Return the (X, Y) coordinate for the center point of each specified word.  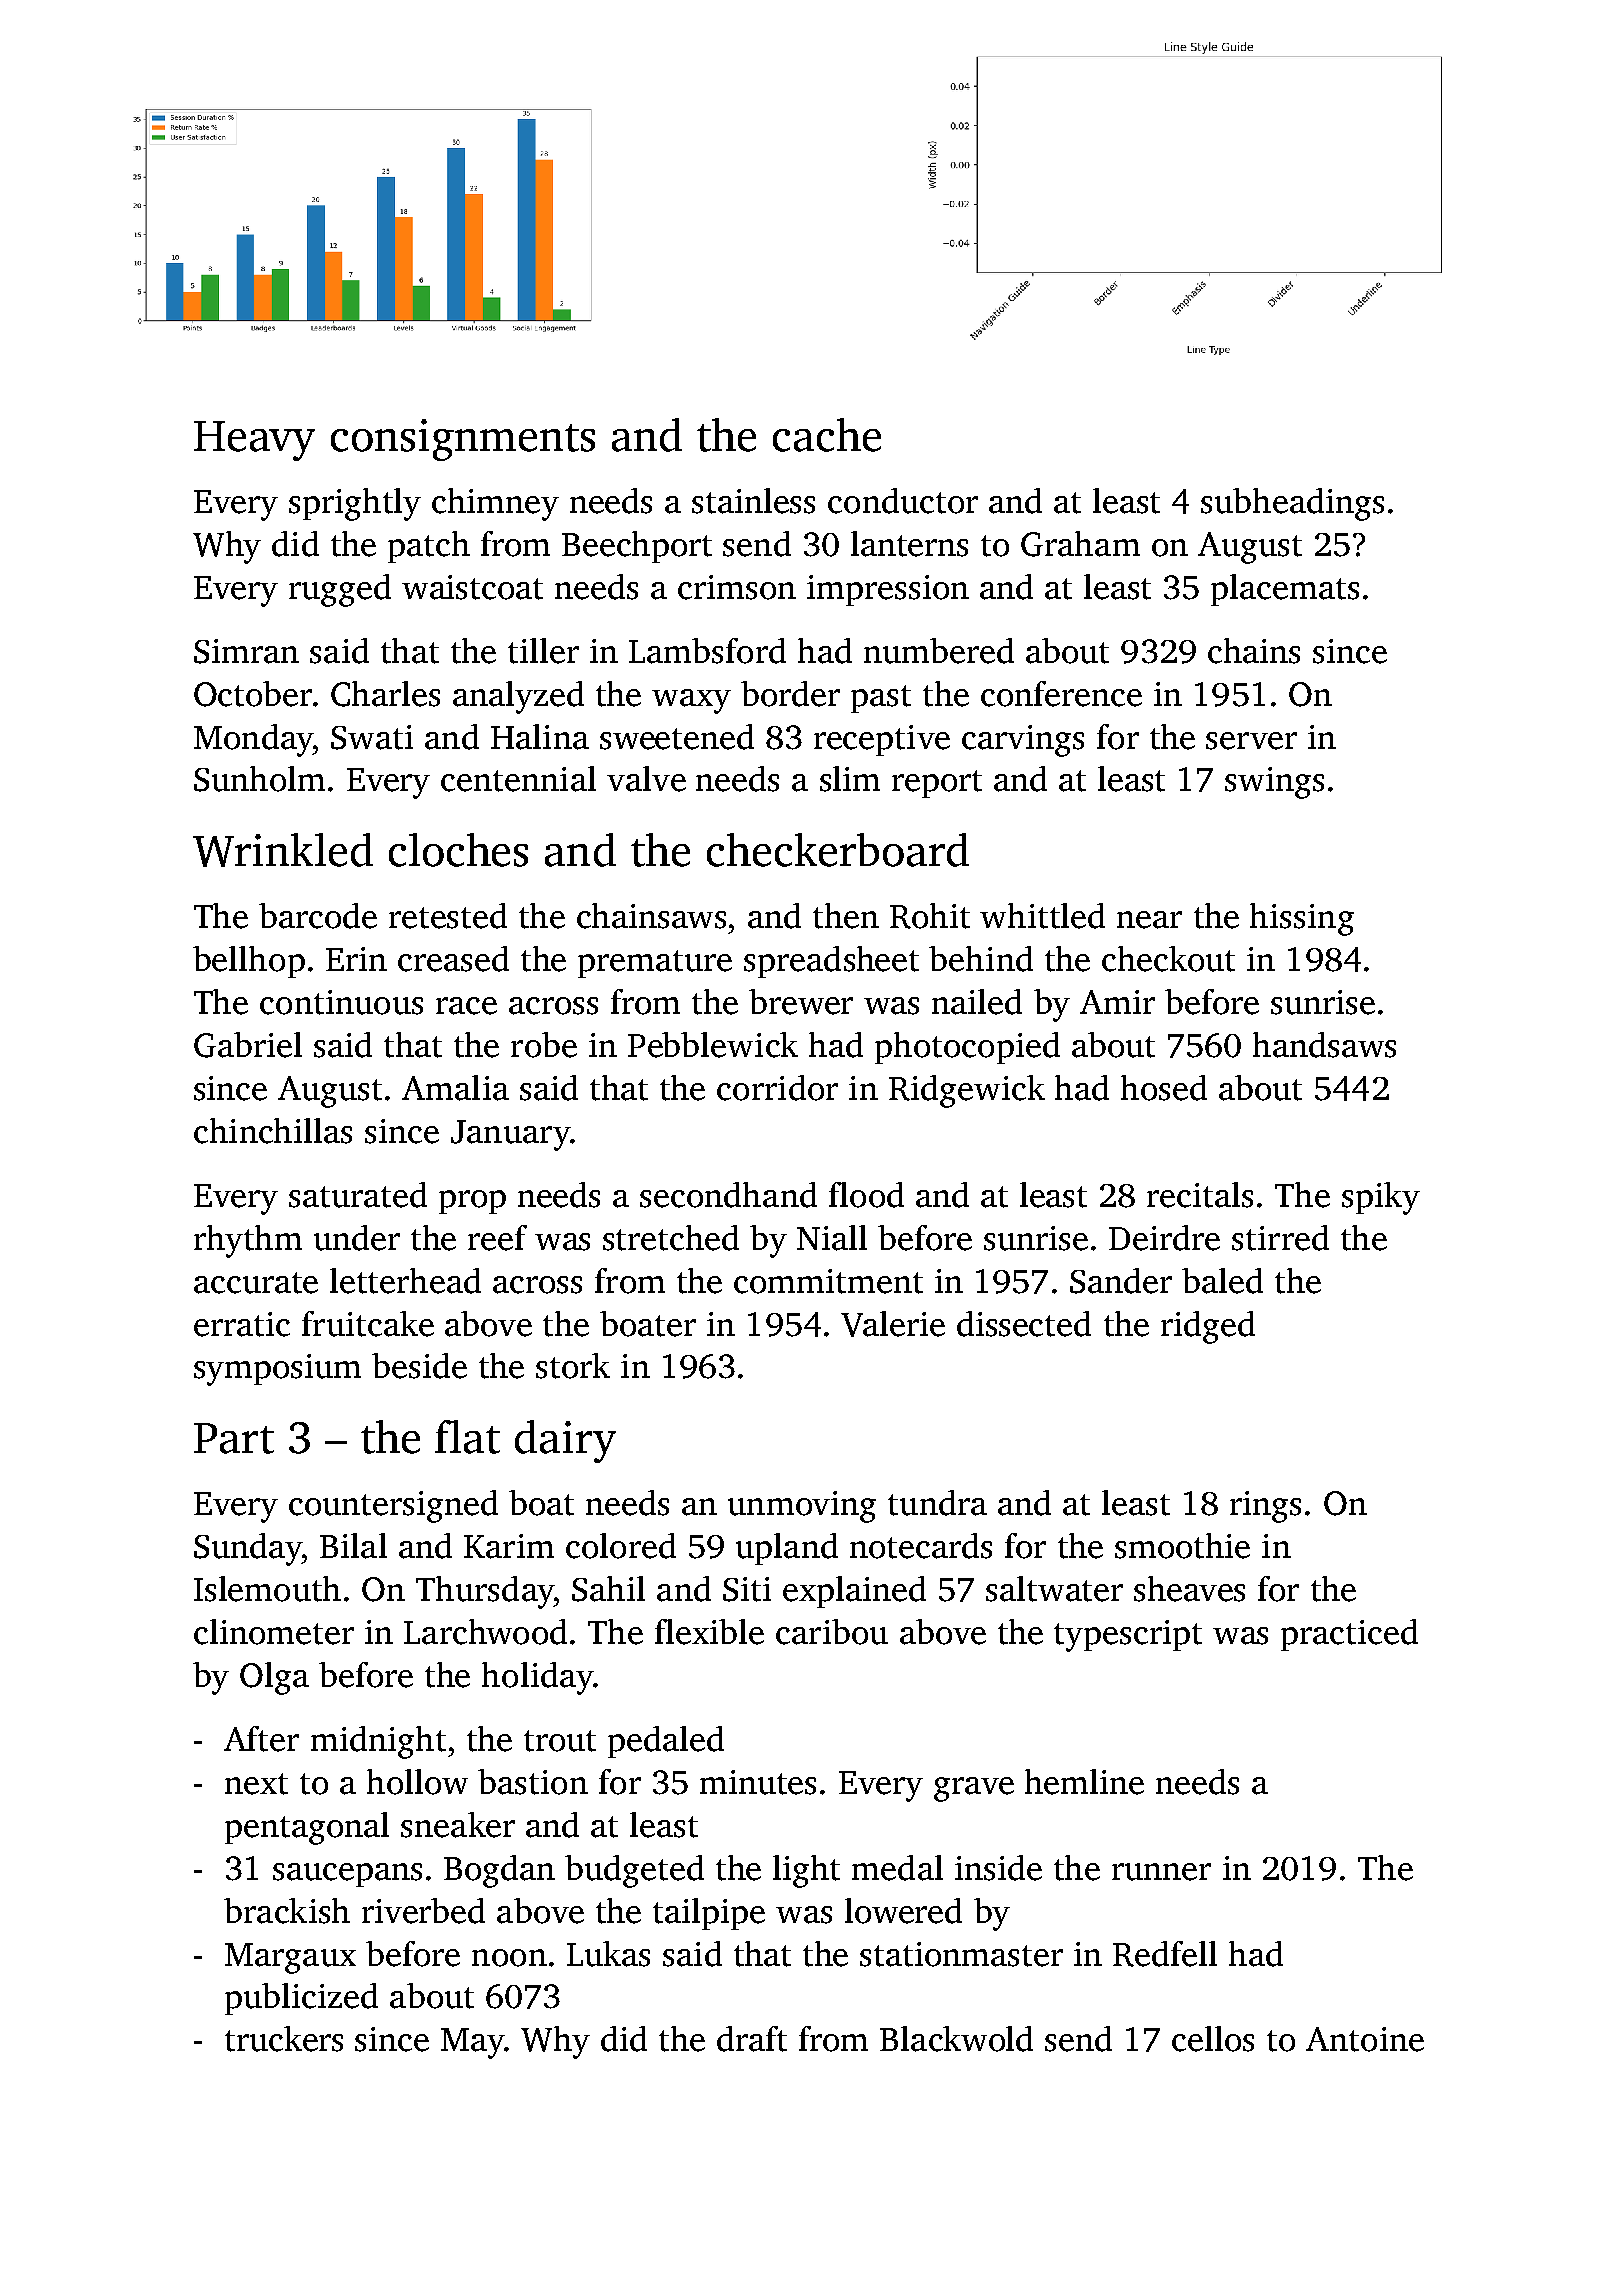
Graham (1080, 544)
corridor (777, 1088)
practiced (1349, 1635)
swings (1274, 783)
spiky (1381, 1198)
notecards (921, 1546)
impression (888, 590)
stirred (1280, 1238)
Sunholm (259, 779)
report (937, 784)
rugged (340, 590)
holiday (537, 1678)
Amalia (455, 1088)
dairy (565, 1441)
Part (234, 1438)
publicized (301, 1999)
